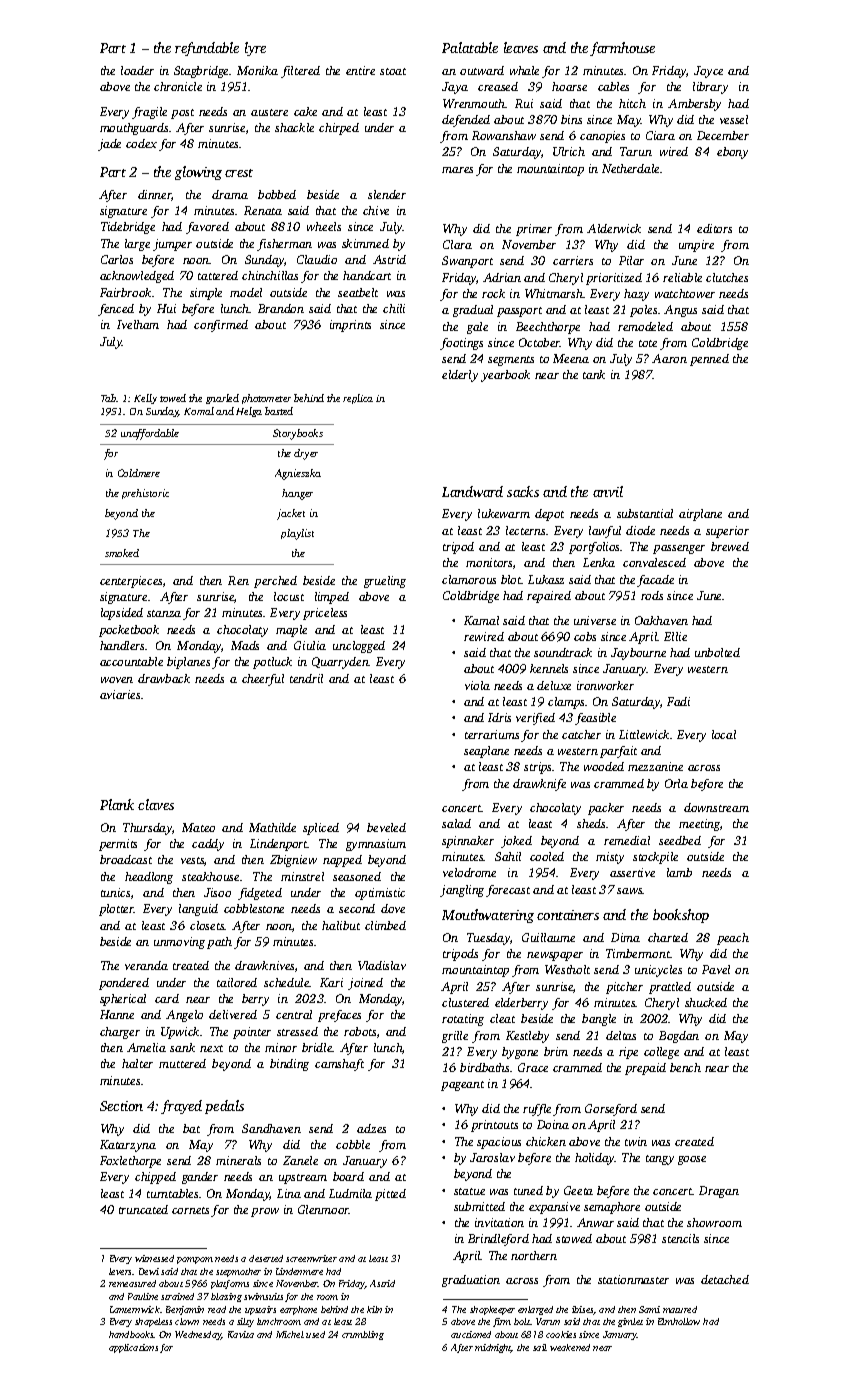 The width and height of the document is (849, 1400). What do you see at coordinates (460, 376) in the document?
I see `elderly` at bounding box center [460, 376].
